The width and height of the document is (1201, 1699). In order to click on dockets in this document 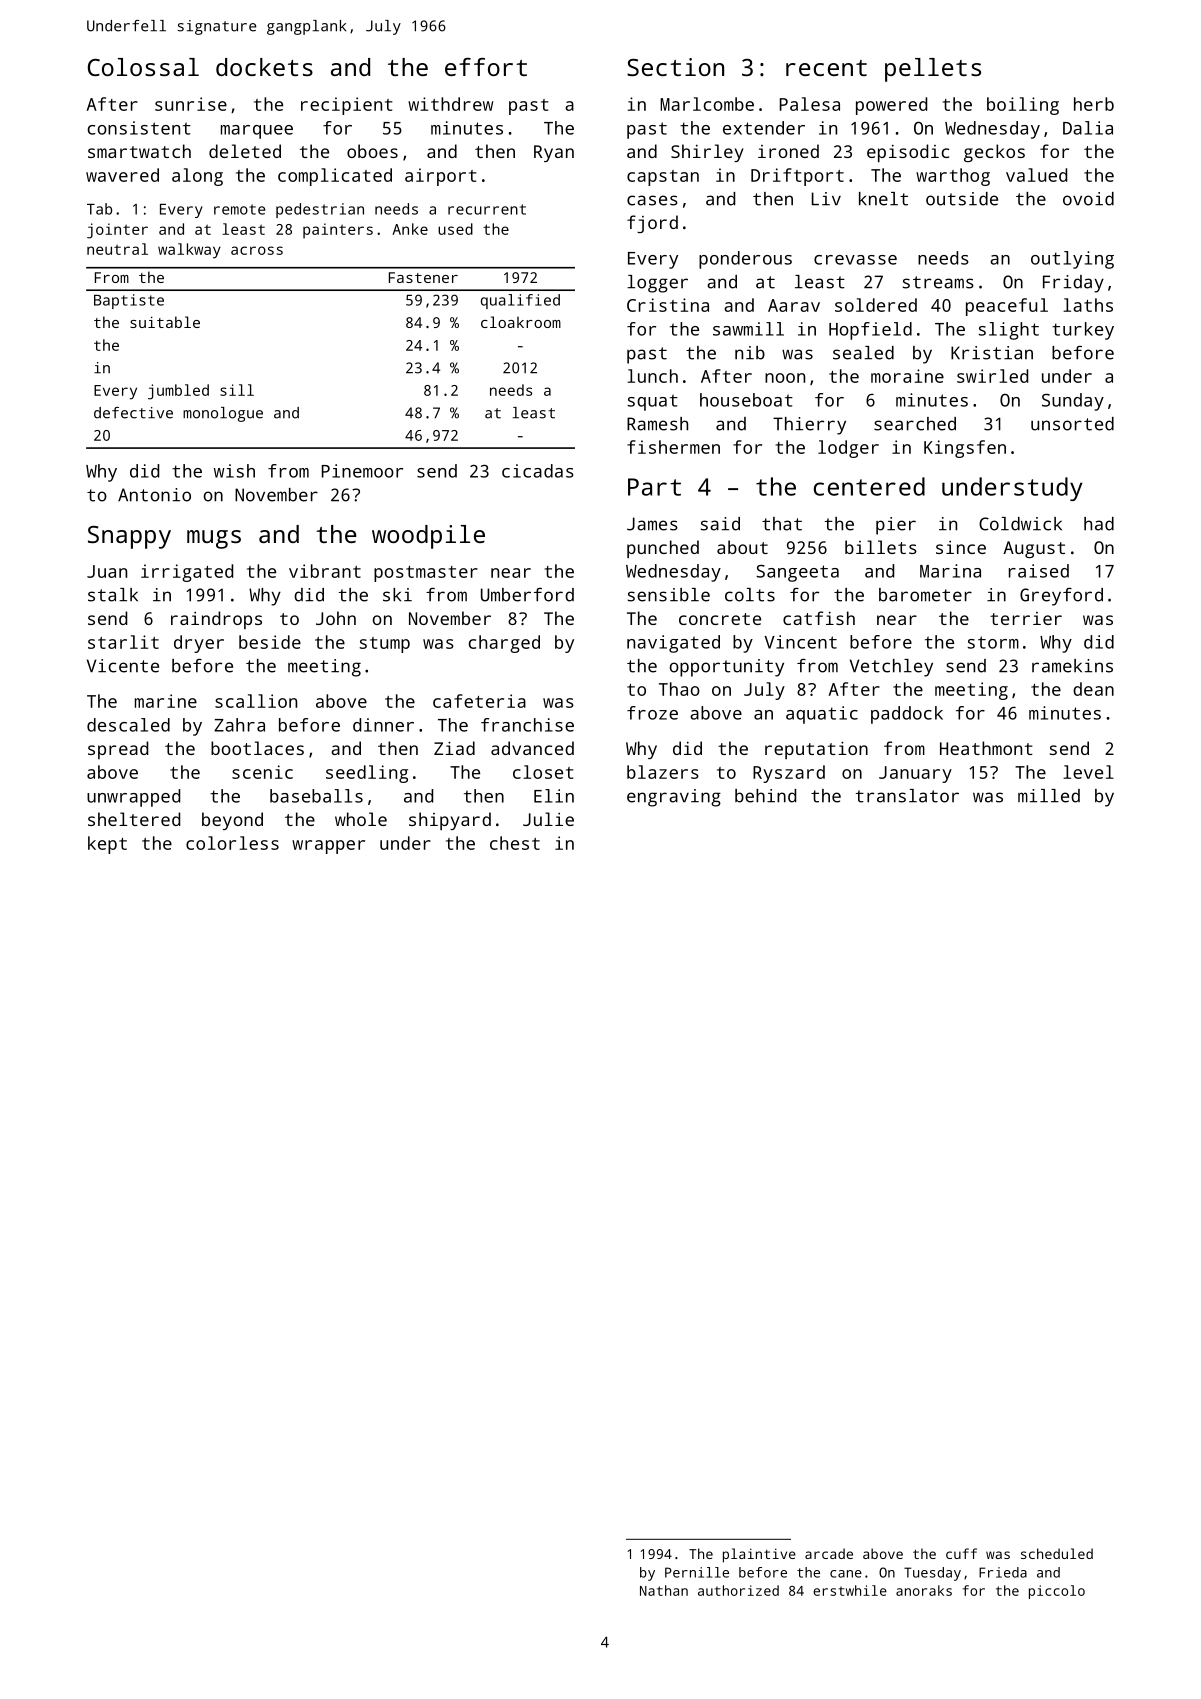, I will do `click(264, 67)`.
